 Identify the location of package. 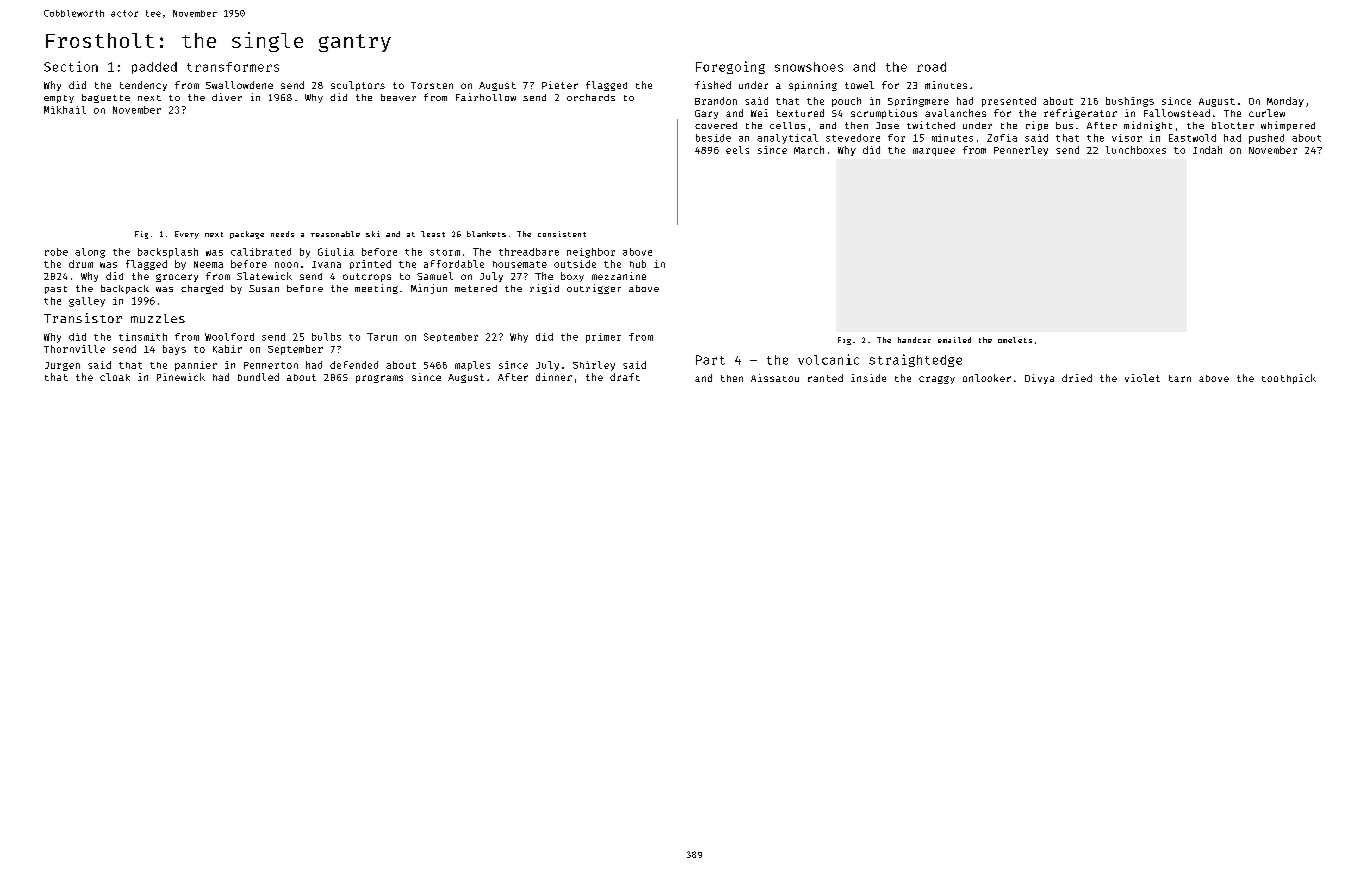
(247, 235).
